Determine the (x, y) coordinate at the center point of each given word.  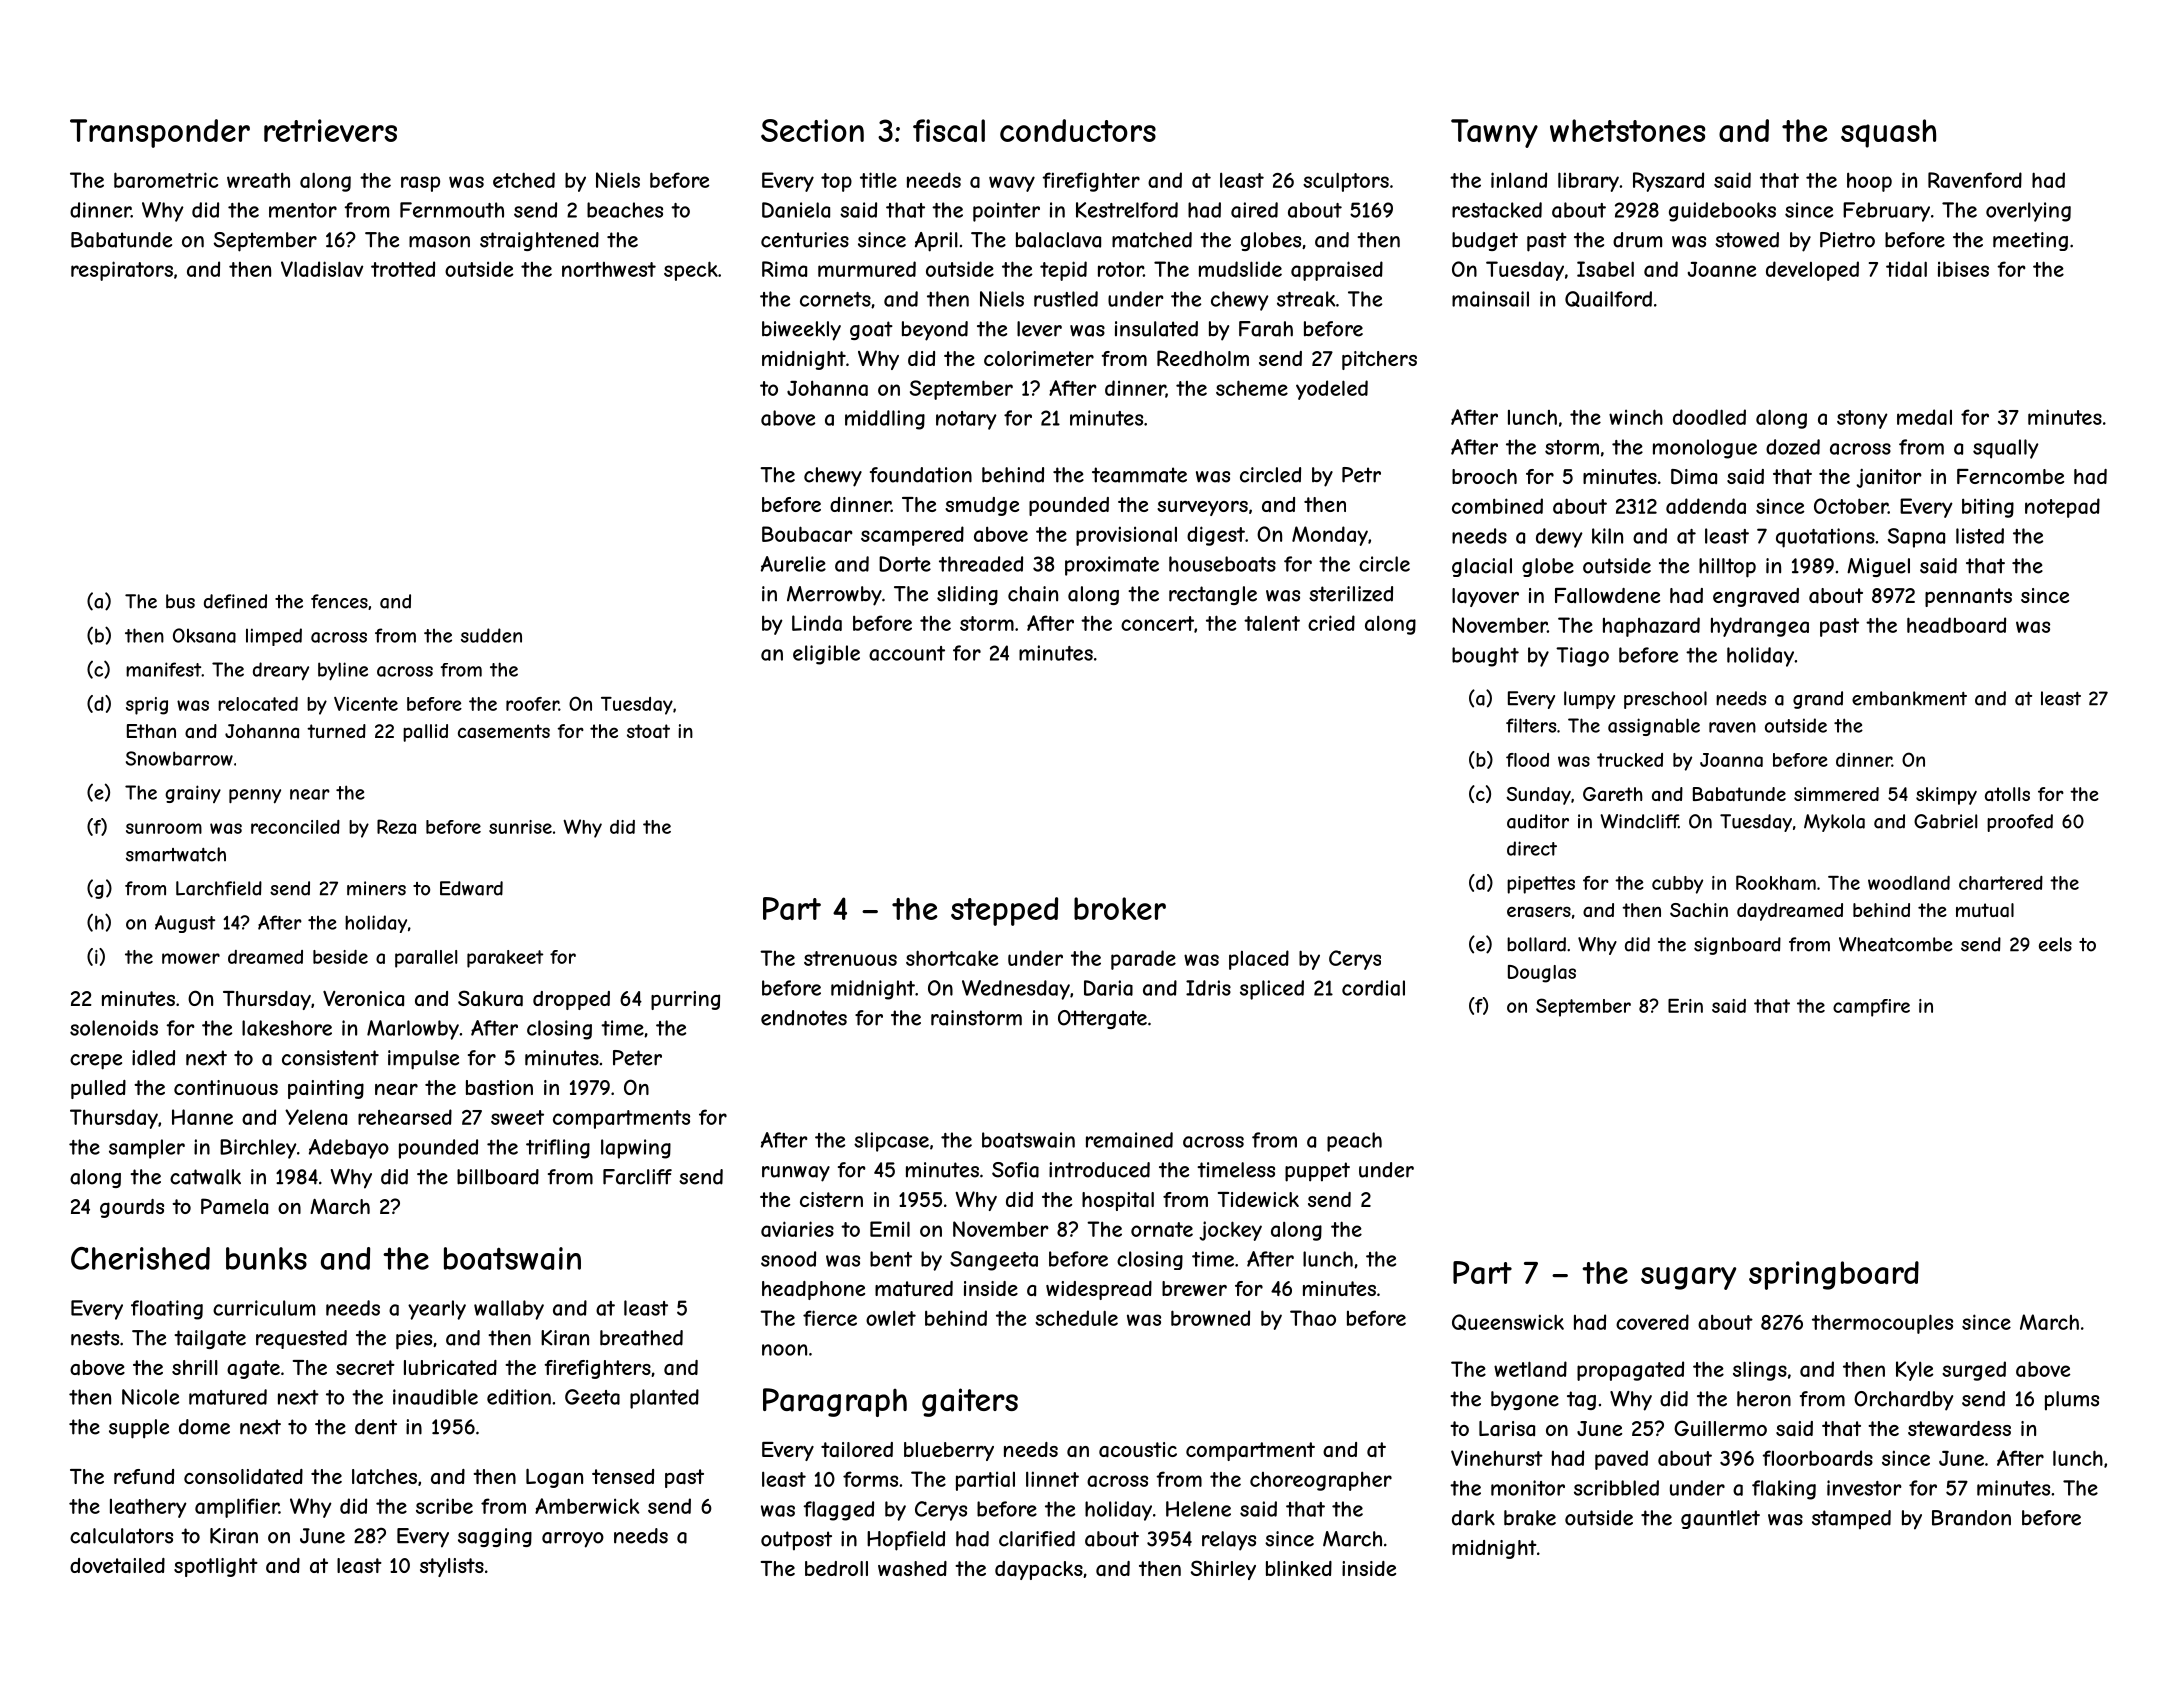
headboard (1956, 625)
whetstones (1627, 130)
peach (1354, 1142)
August (185, 924)
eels (2055, 944)
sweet (517, 1117)
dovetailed (117, 1566)
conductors (1078, 130)
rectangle (1213, 595)
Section (812, 130)
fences (339, 601)
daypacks (1039, 1570)
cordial (1373, 988)
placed (1259, 960)
